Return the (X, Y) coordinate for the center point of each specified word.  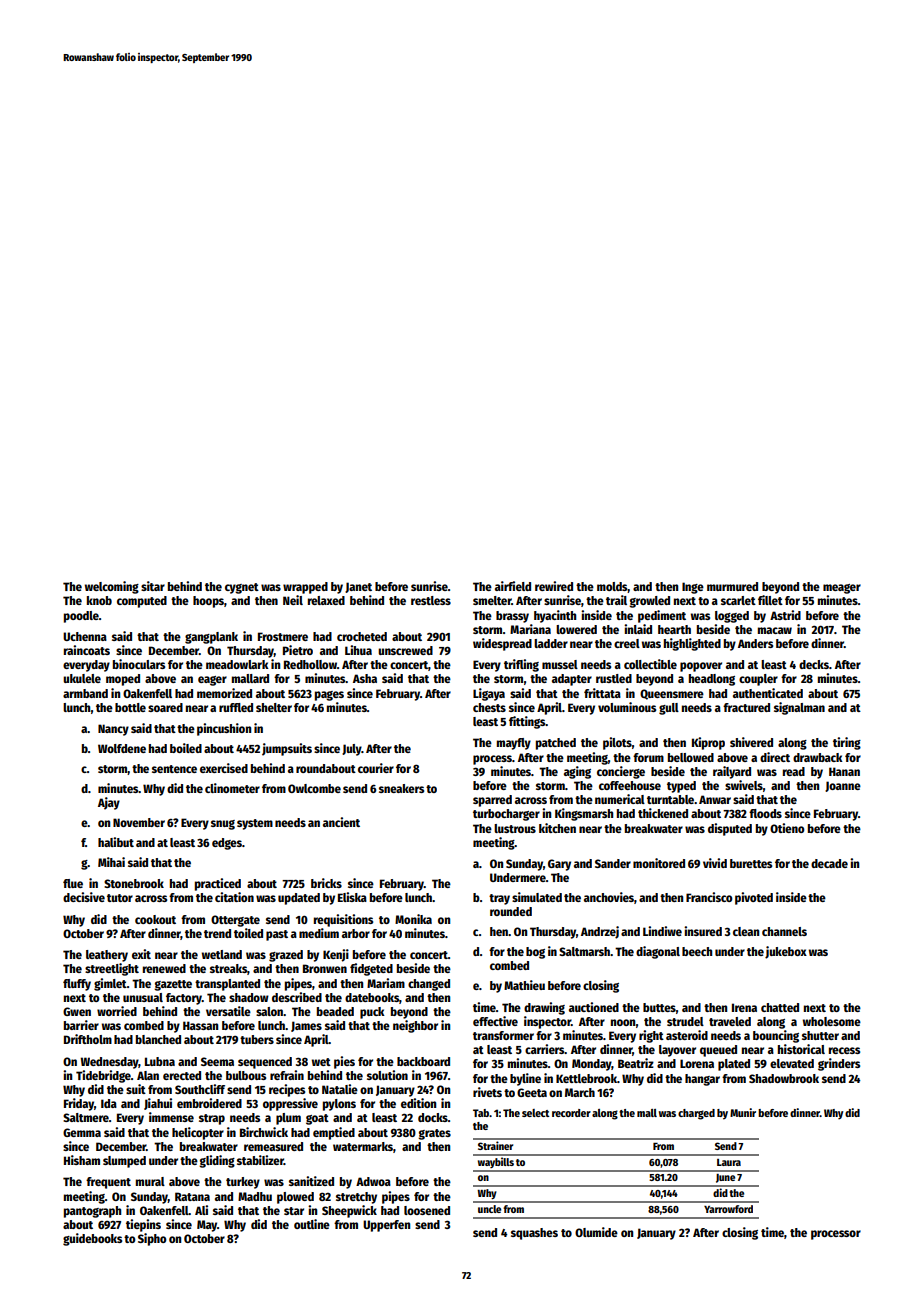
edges (227, 844)
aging (577, 772)
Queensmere (672, 694)
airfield (513, 586)
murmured (732, 586)
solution (387, 1075)
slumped (124, 1162)
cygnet (242, 588)
